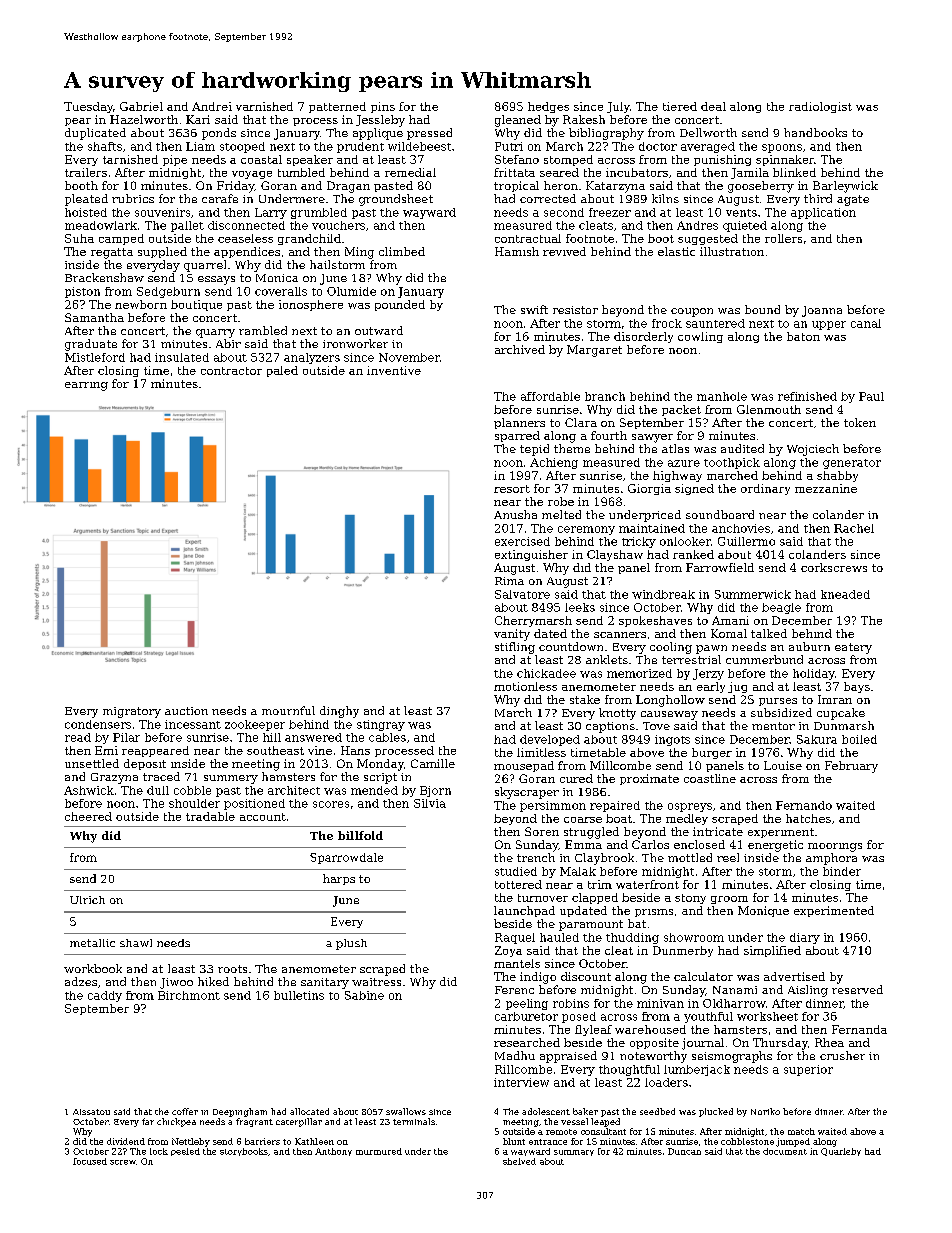 The height and width of the screenshot is (1233, 952). Describe the element at coordinates (820, 107) in the screenshot. I see `radiologist` at that location.
